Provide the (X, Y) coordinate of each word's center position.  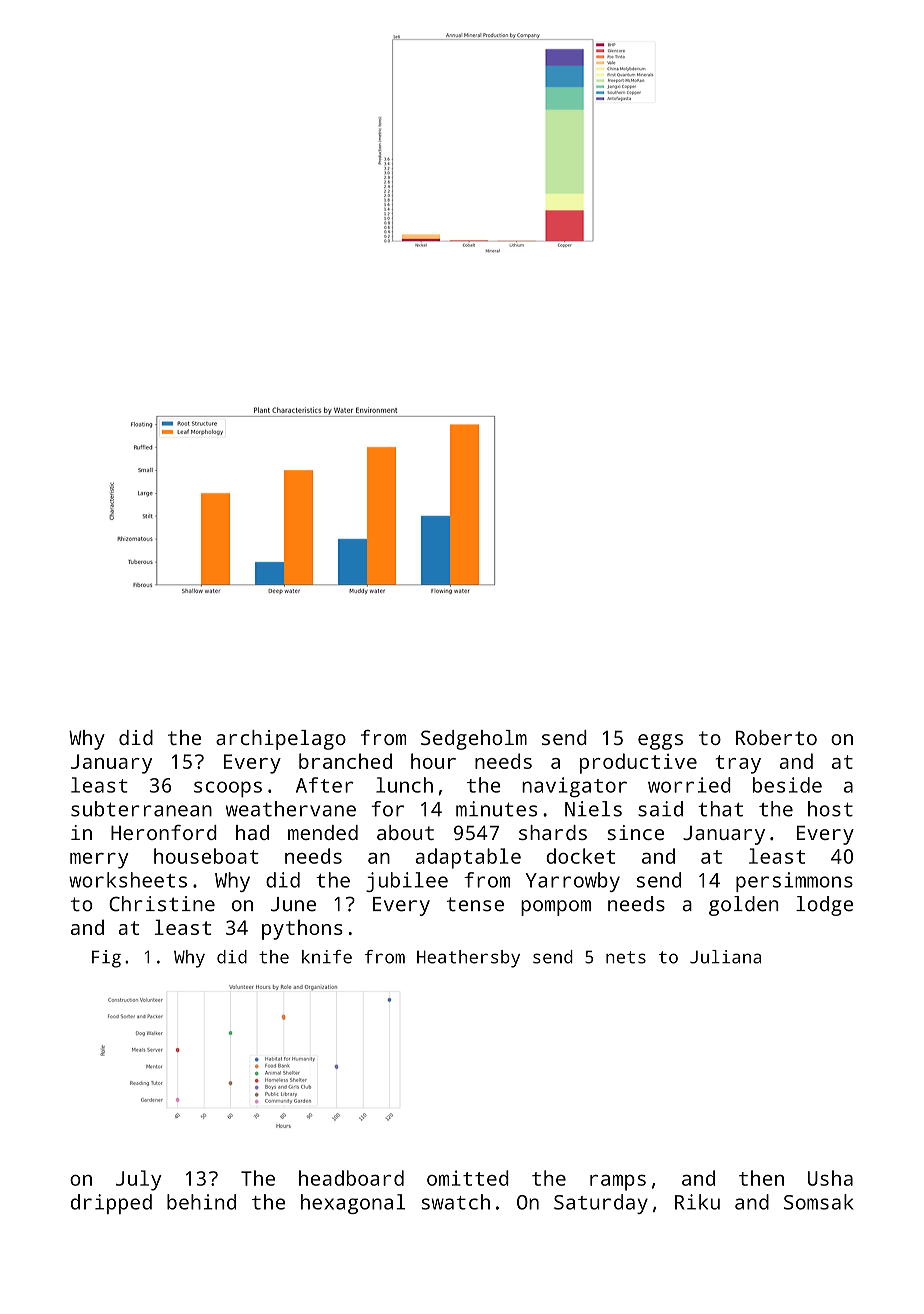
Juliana (725, 957)
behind (201, 1202)
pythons (302, 929)
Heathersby (468, 959)
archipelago (281, 740)
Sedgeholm (474, 740)
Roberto (776, 737)
